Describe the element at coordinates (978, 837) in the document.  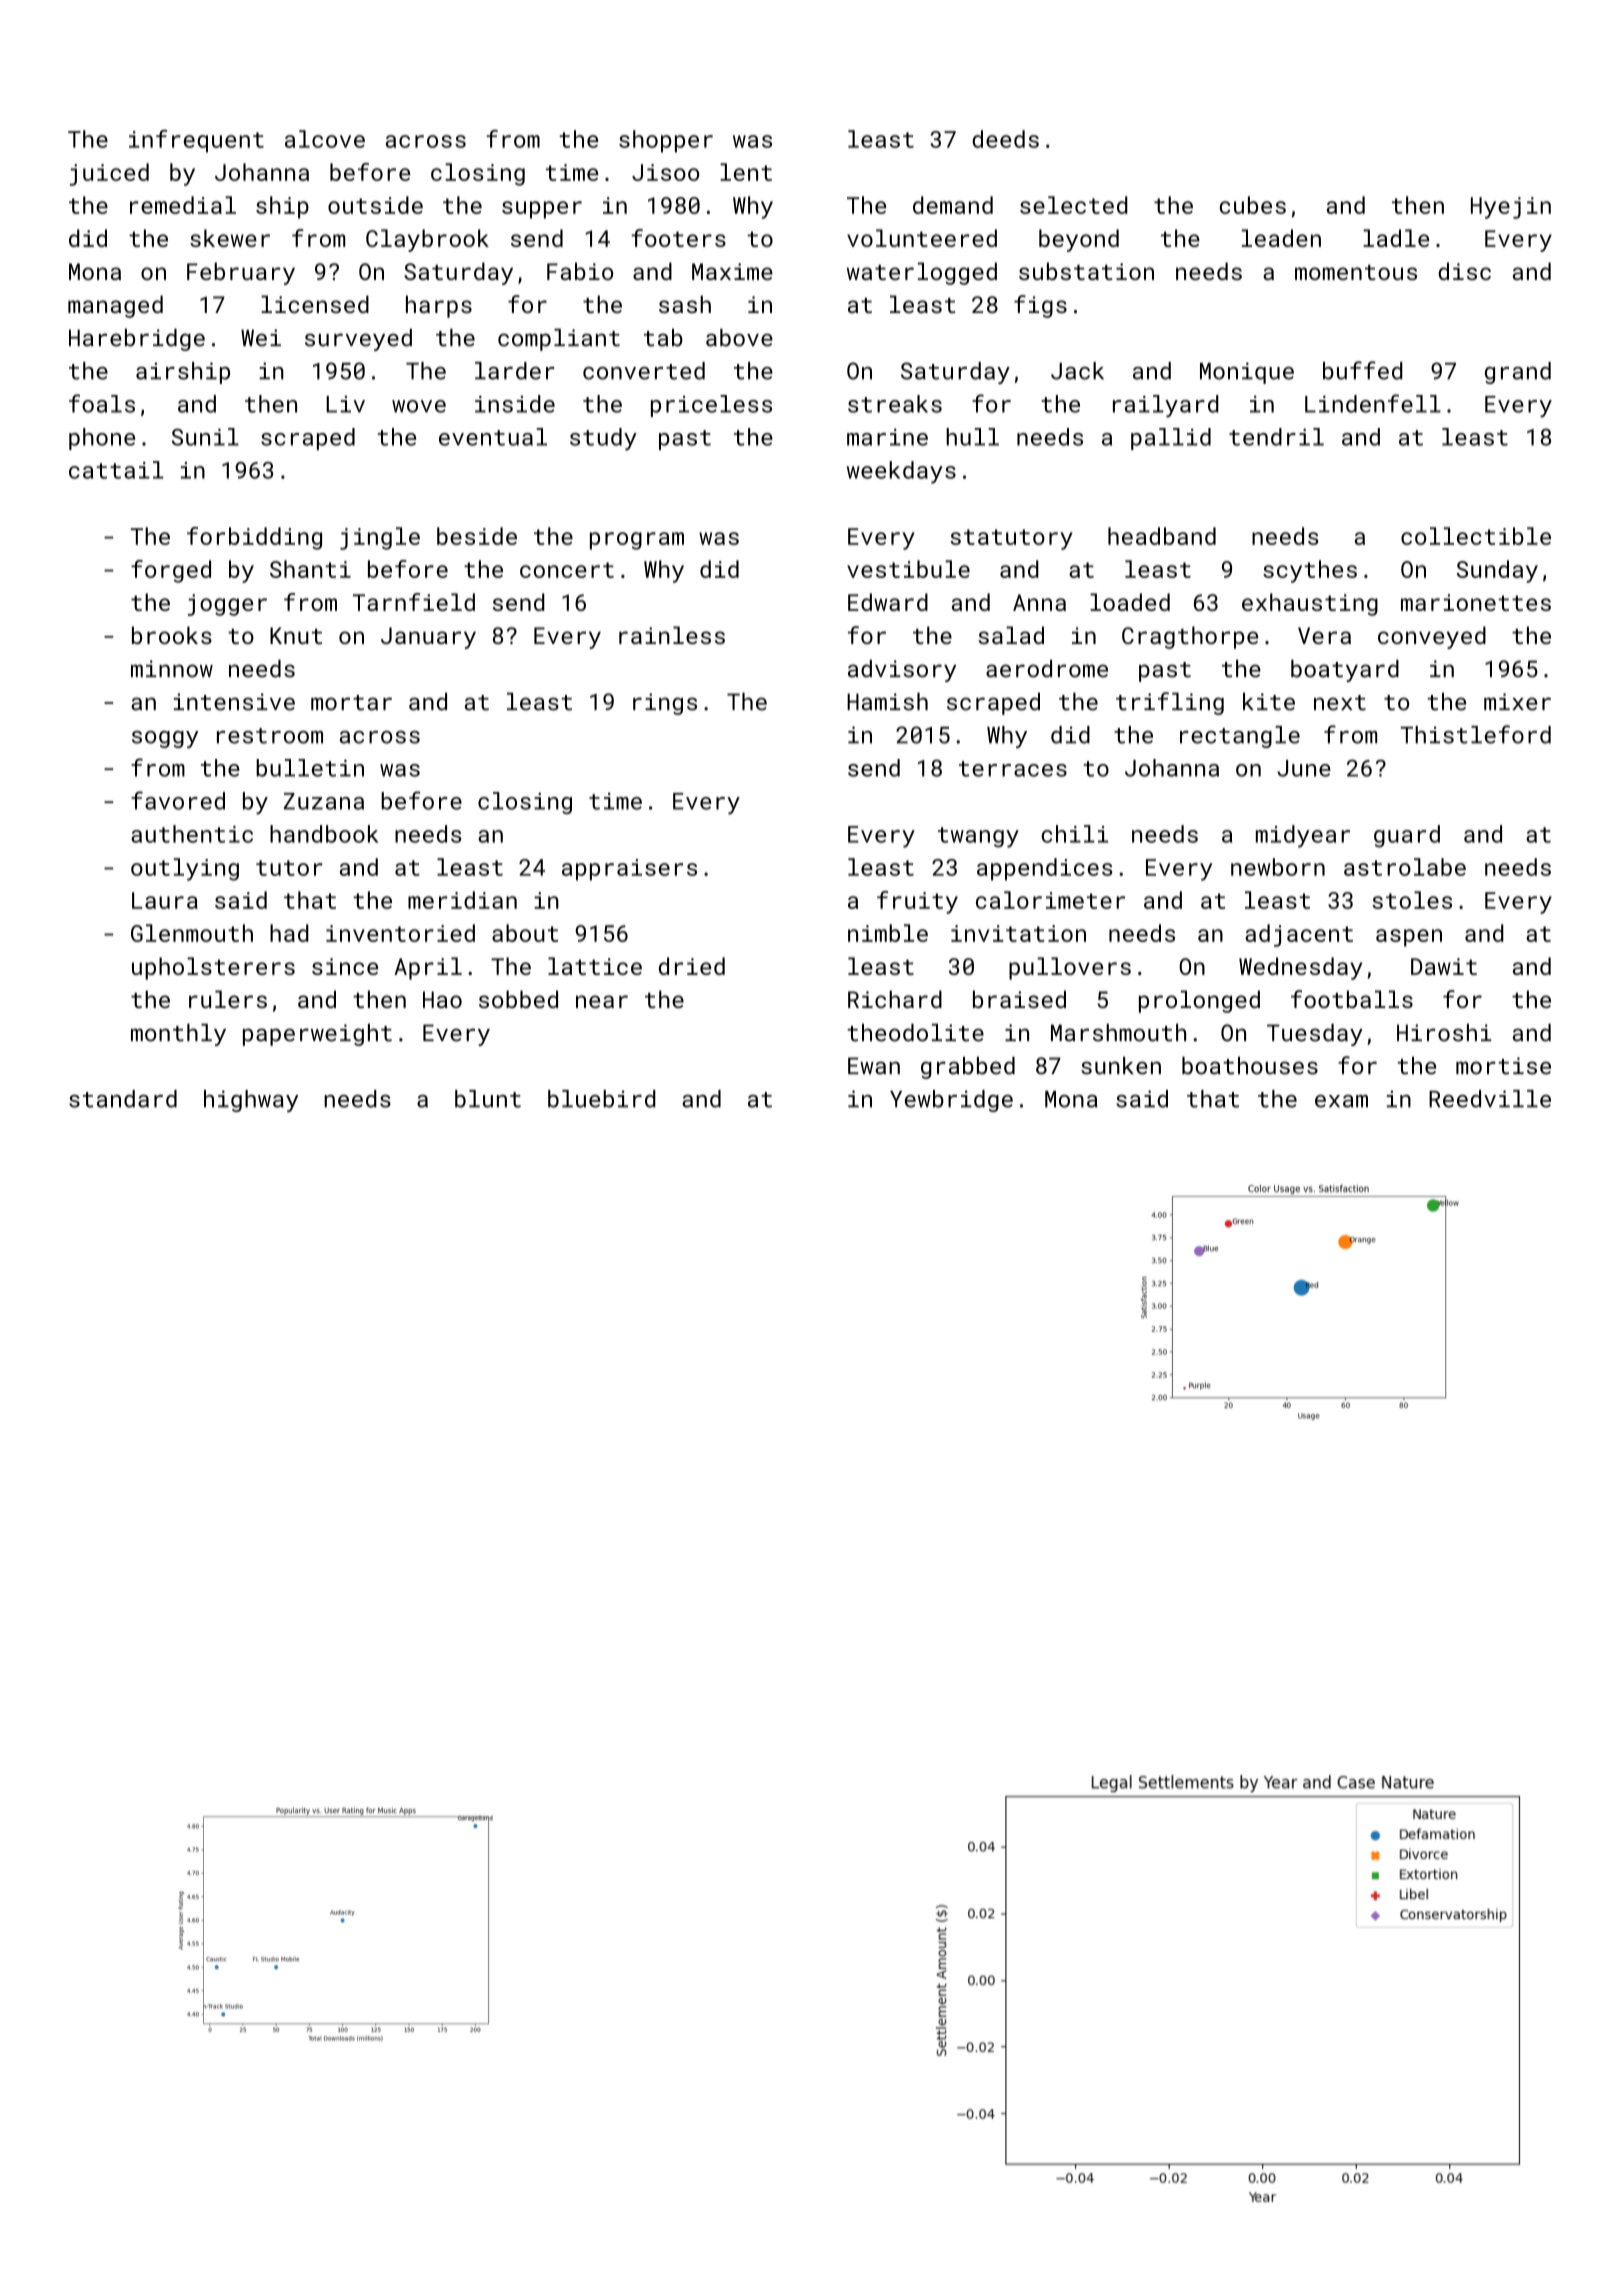
I see `twangy` at that location.
